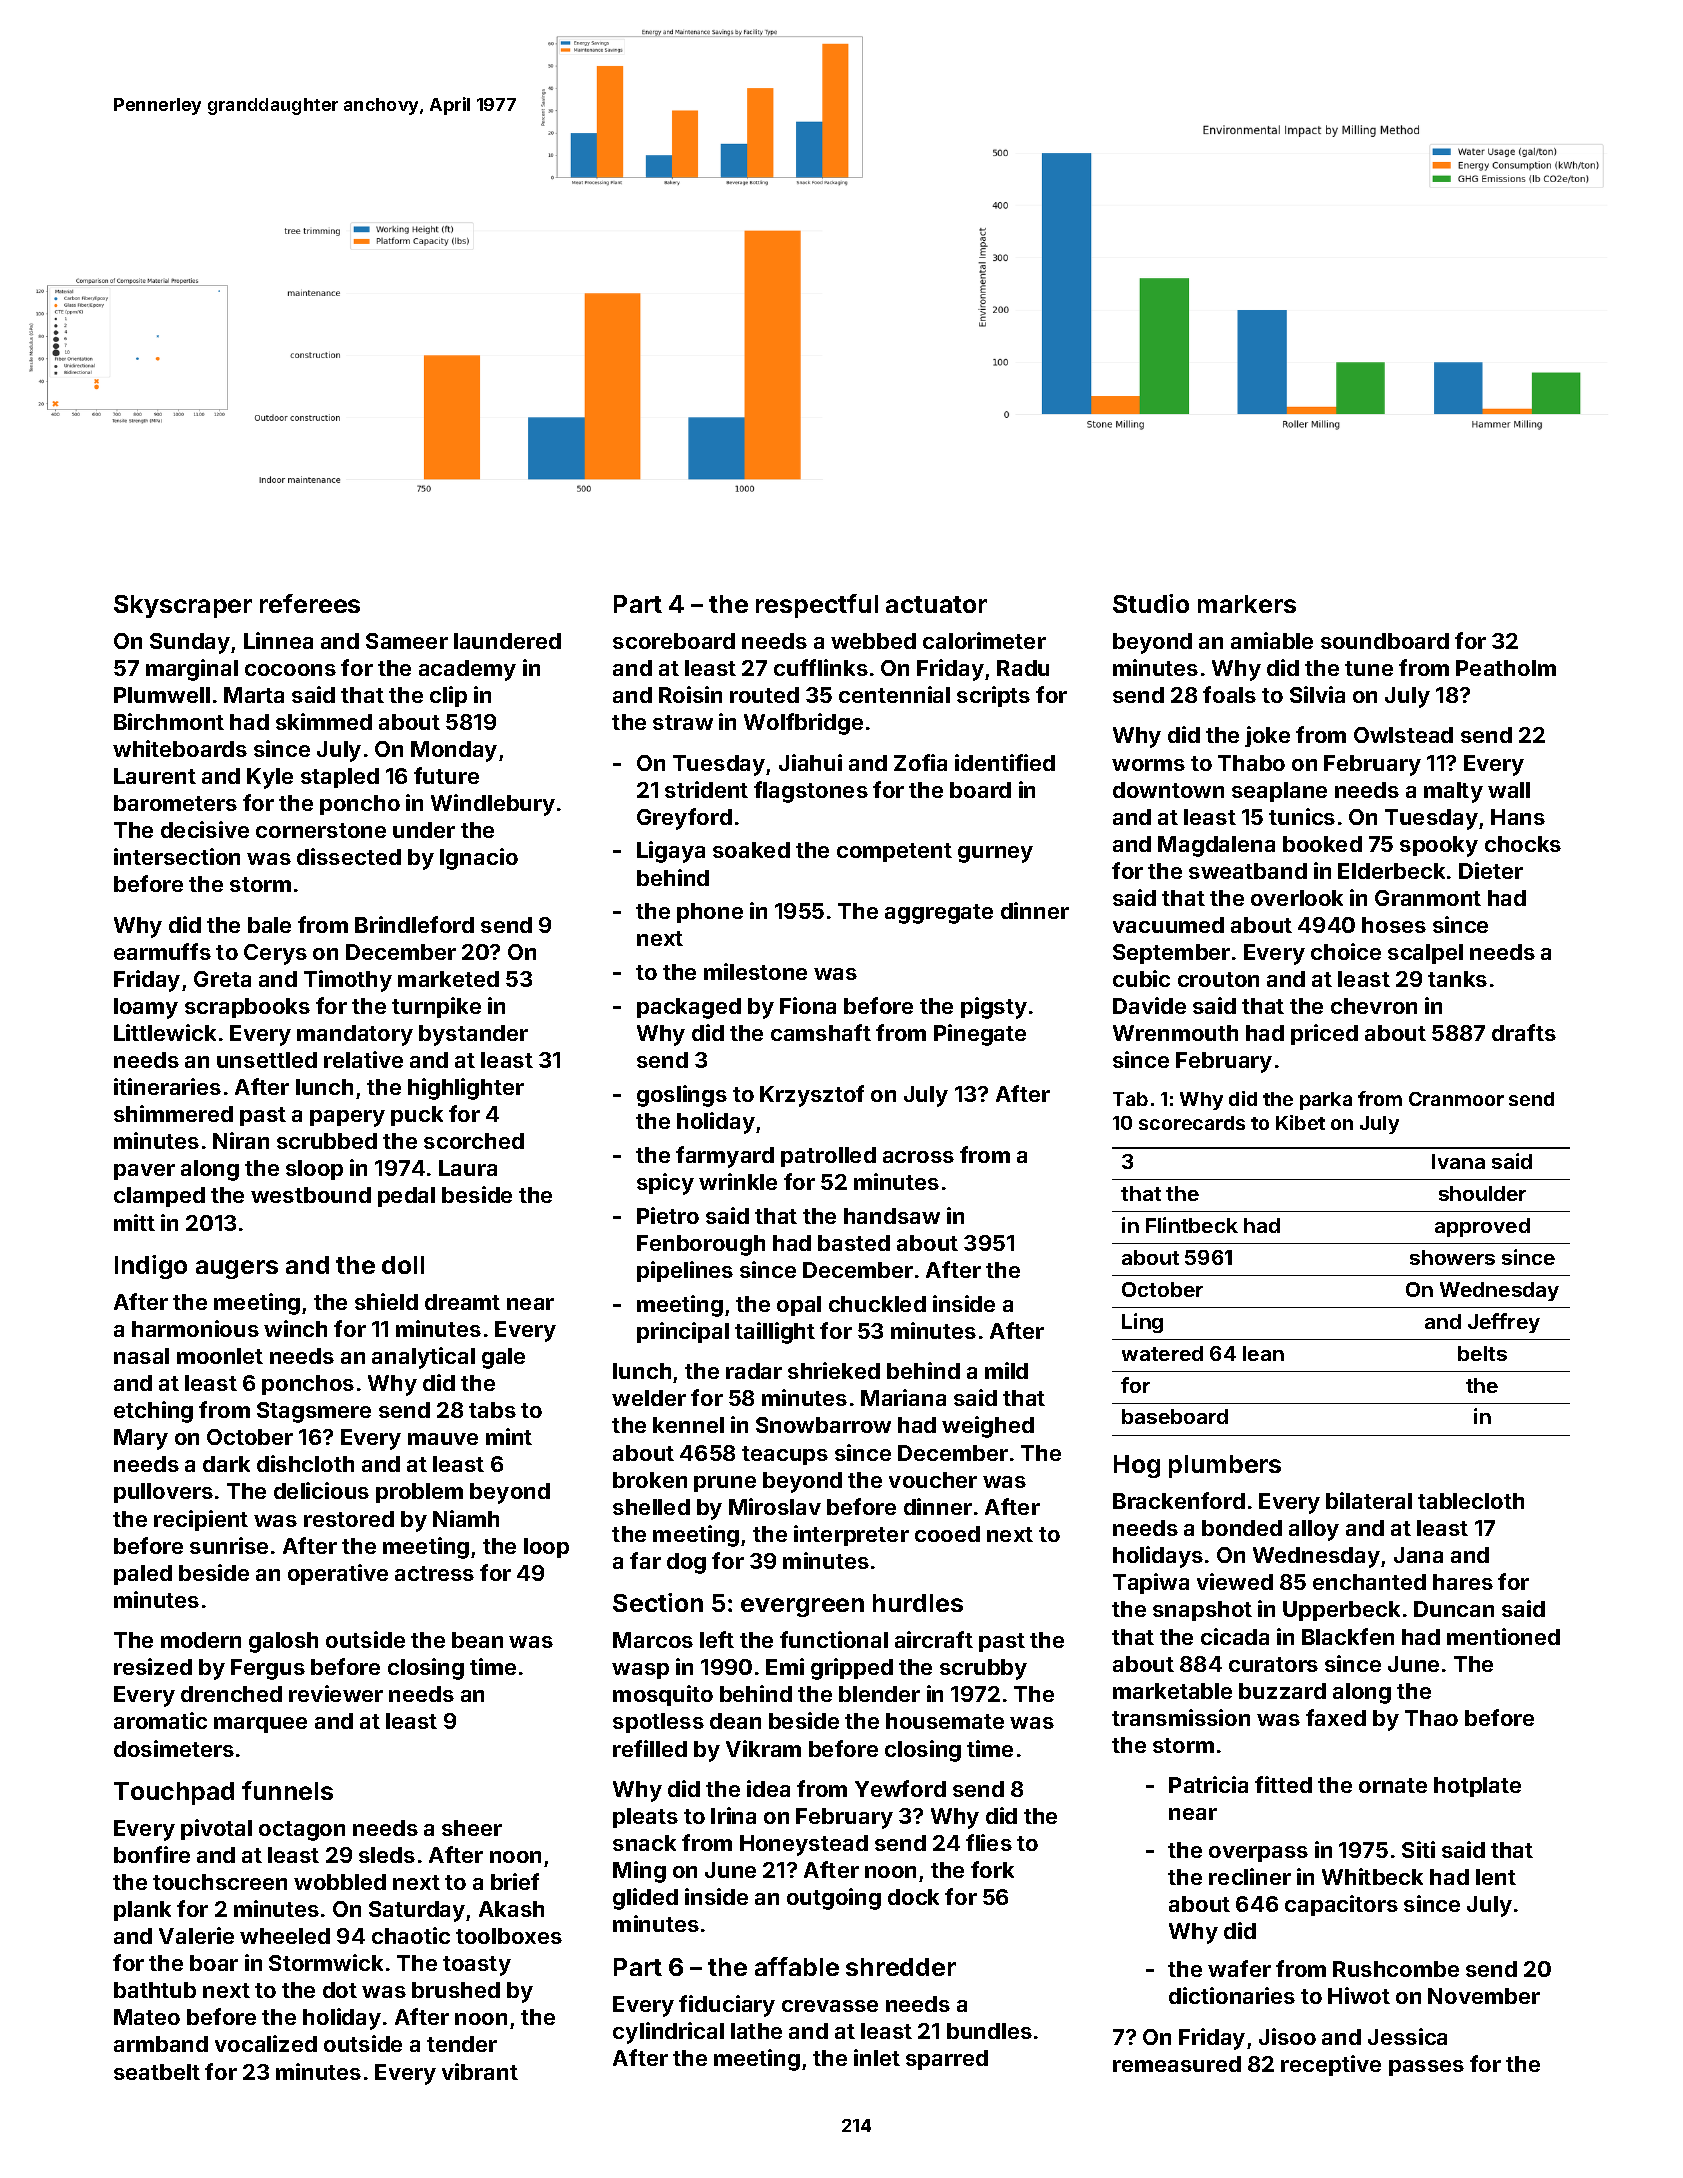  I want to click on problem, so click(419, 1493).
